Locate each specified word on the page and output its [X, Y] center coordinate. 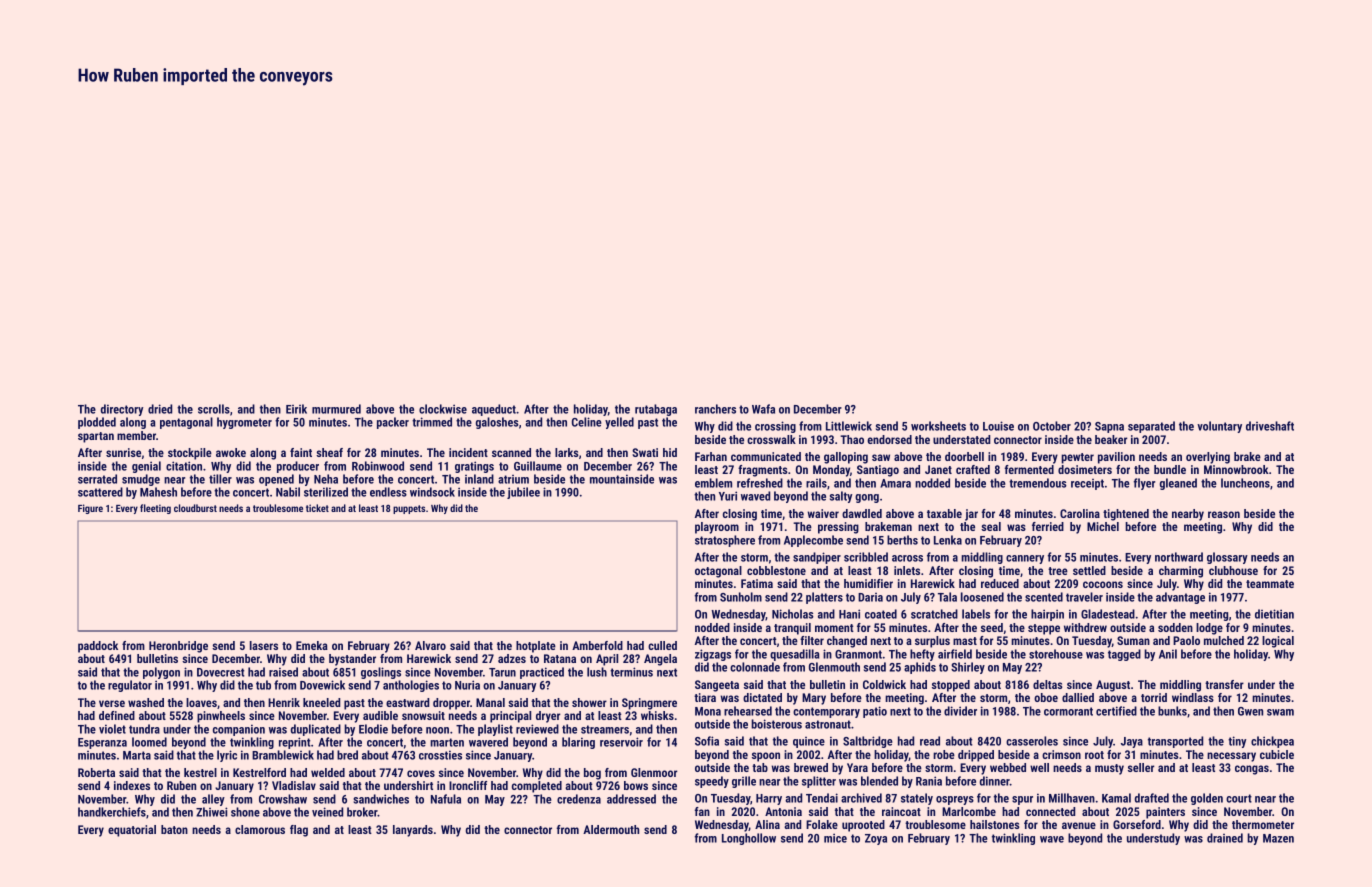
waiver [823, 513]
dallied [1078, 697]
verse [112, 703]
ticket [317, 508]
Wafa [763, 409]
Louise [998, 426]
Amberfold [597, 645]
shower [589, 702]
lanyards [413, 831]
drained [1225, 838]
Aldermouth [611, 829]
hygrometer [244, 423]
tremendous [1038, 483]
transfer [1224, 684]
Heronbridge [178, 647]
